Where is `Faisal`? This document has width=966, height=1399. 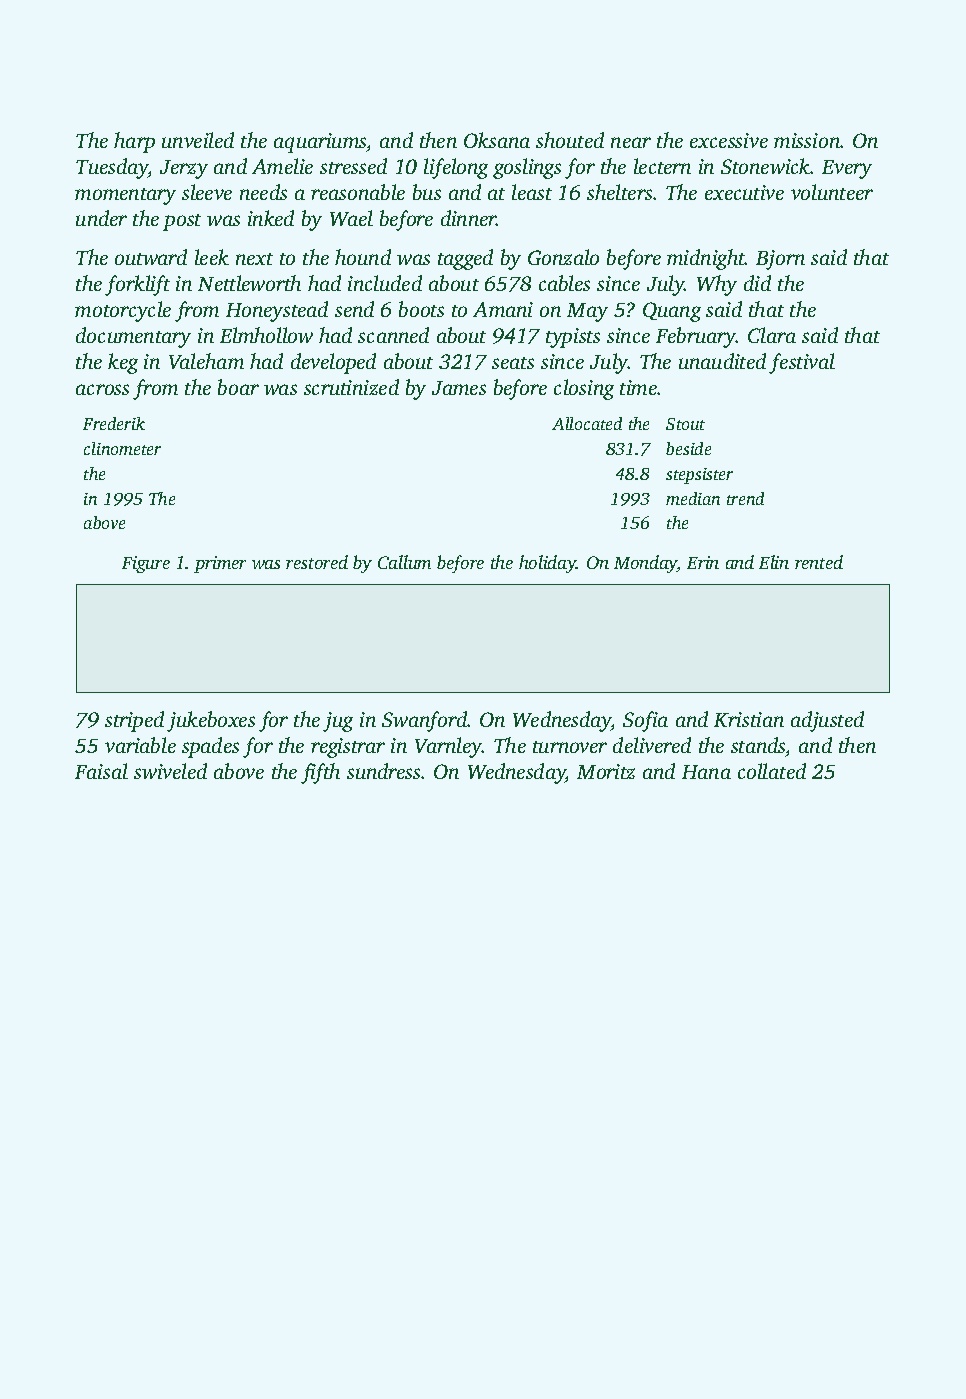
Faisal is located at coordinates (101, 771).
